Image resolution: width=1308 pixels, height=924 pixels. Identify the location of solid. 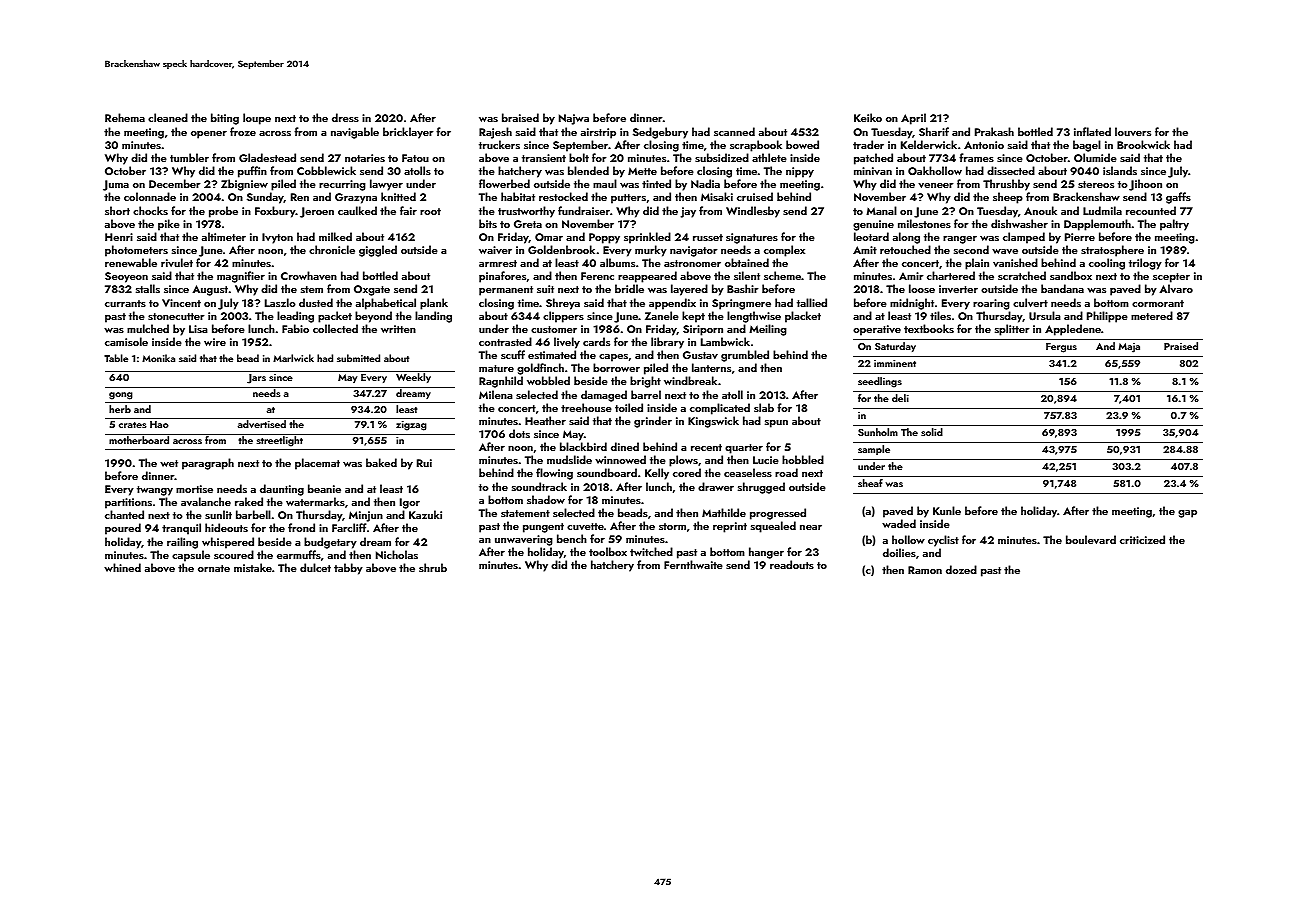
(932, 432).
